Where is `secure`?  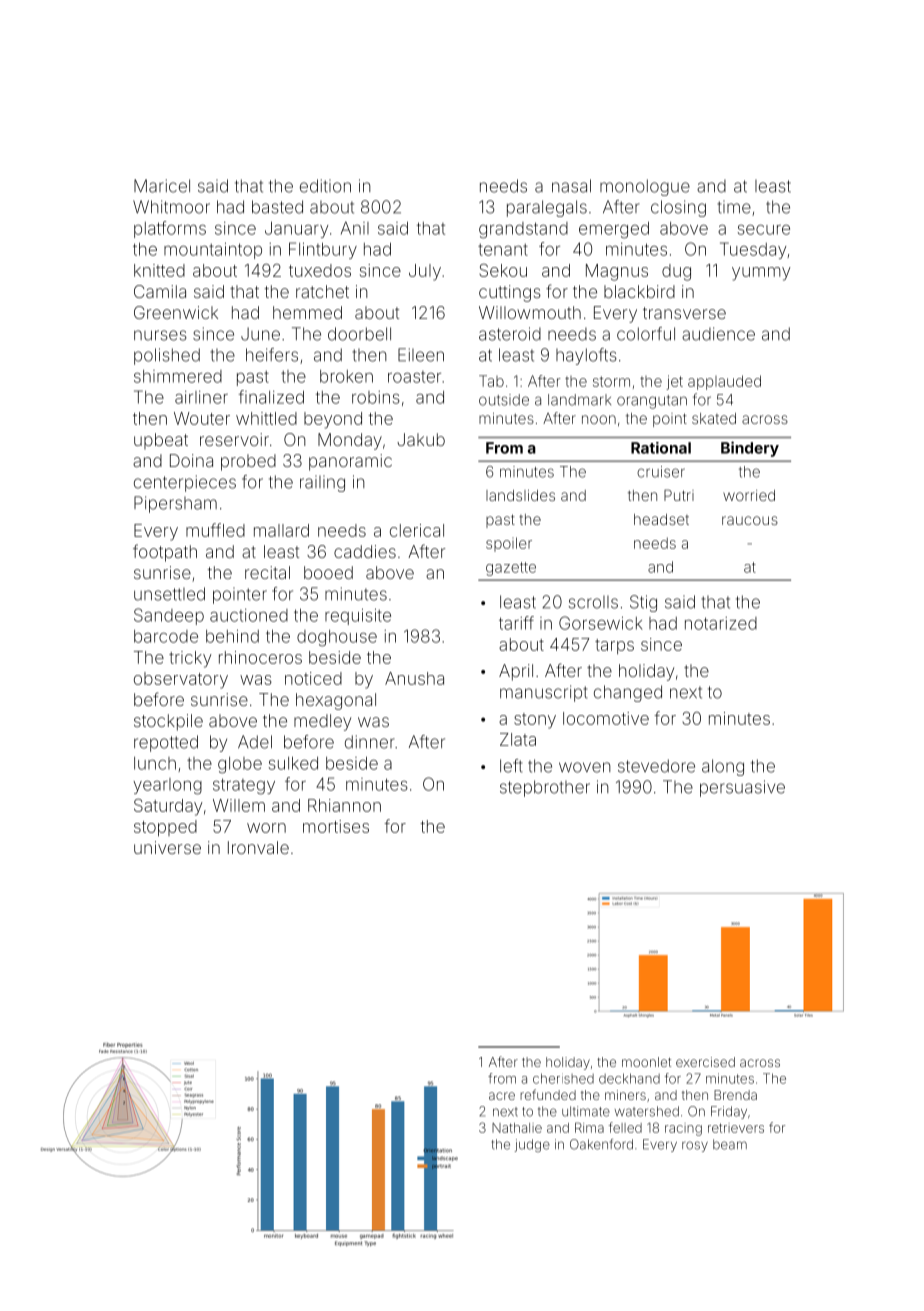
secure is located at coordinates (764, 230).
